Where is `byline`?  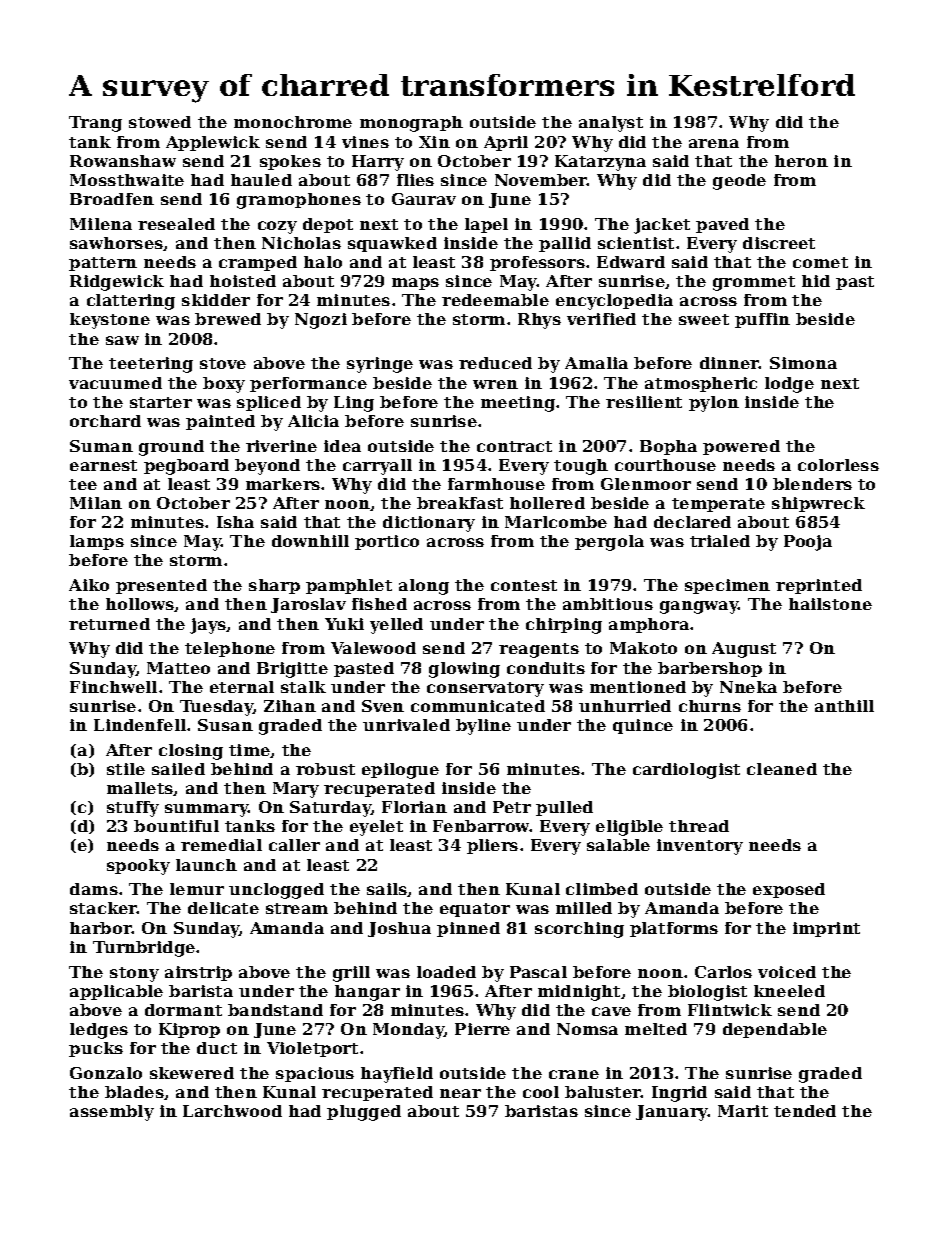 byline is located at coordinates (483, 727).
